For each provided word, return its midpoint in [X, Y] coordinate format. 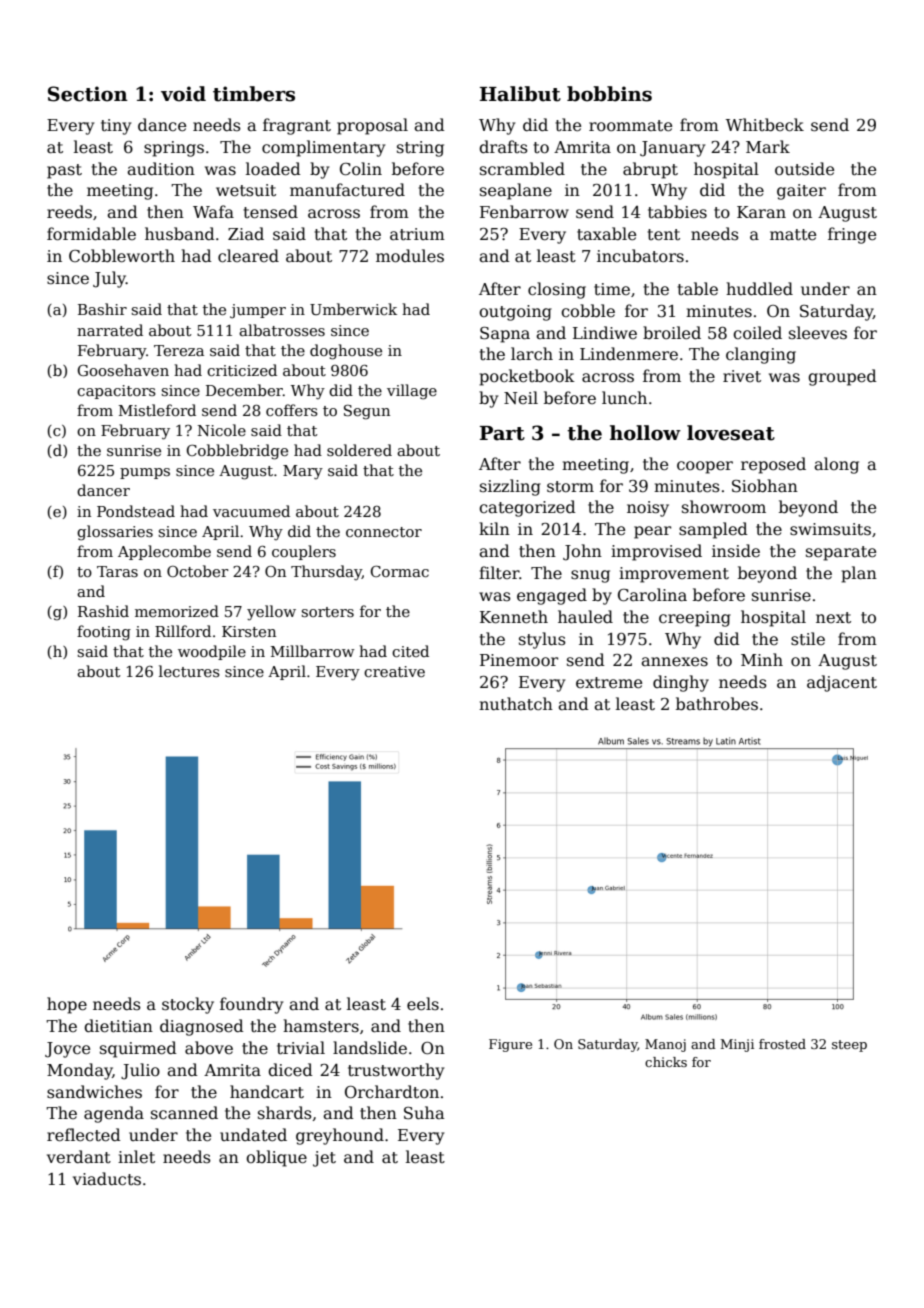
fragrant [297, 126]
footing [104, 633]
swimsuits [830, 529]
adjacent [842, 683]
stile [808, 638]
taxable [606, 234]
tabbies [677, 212]
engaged [552, 596]
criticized [242, 370]
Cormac [400, 571]
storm [570, 487]
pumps [145, 473]
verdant [79, 1156]
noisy [648, 509]
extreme [609, 683]
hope [67, 1005]
